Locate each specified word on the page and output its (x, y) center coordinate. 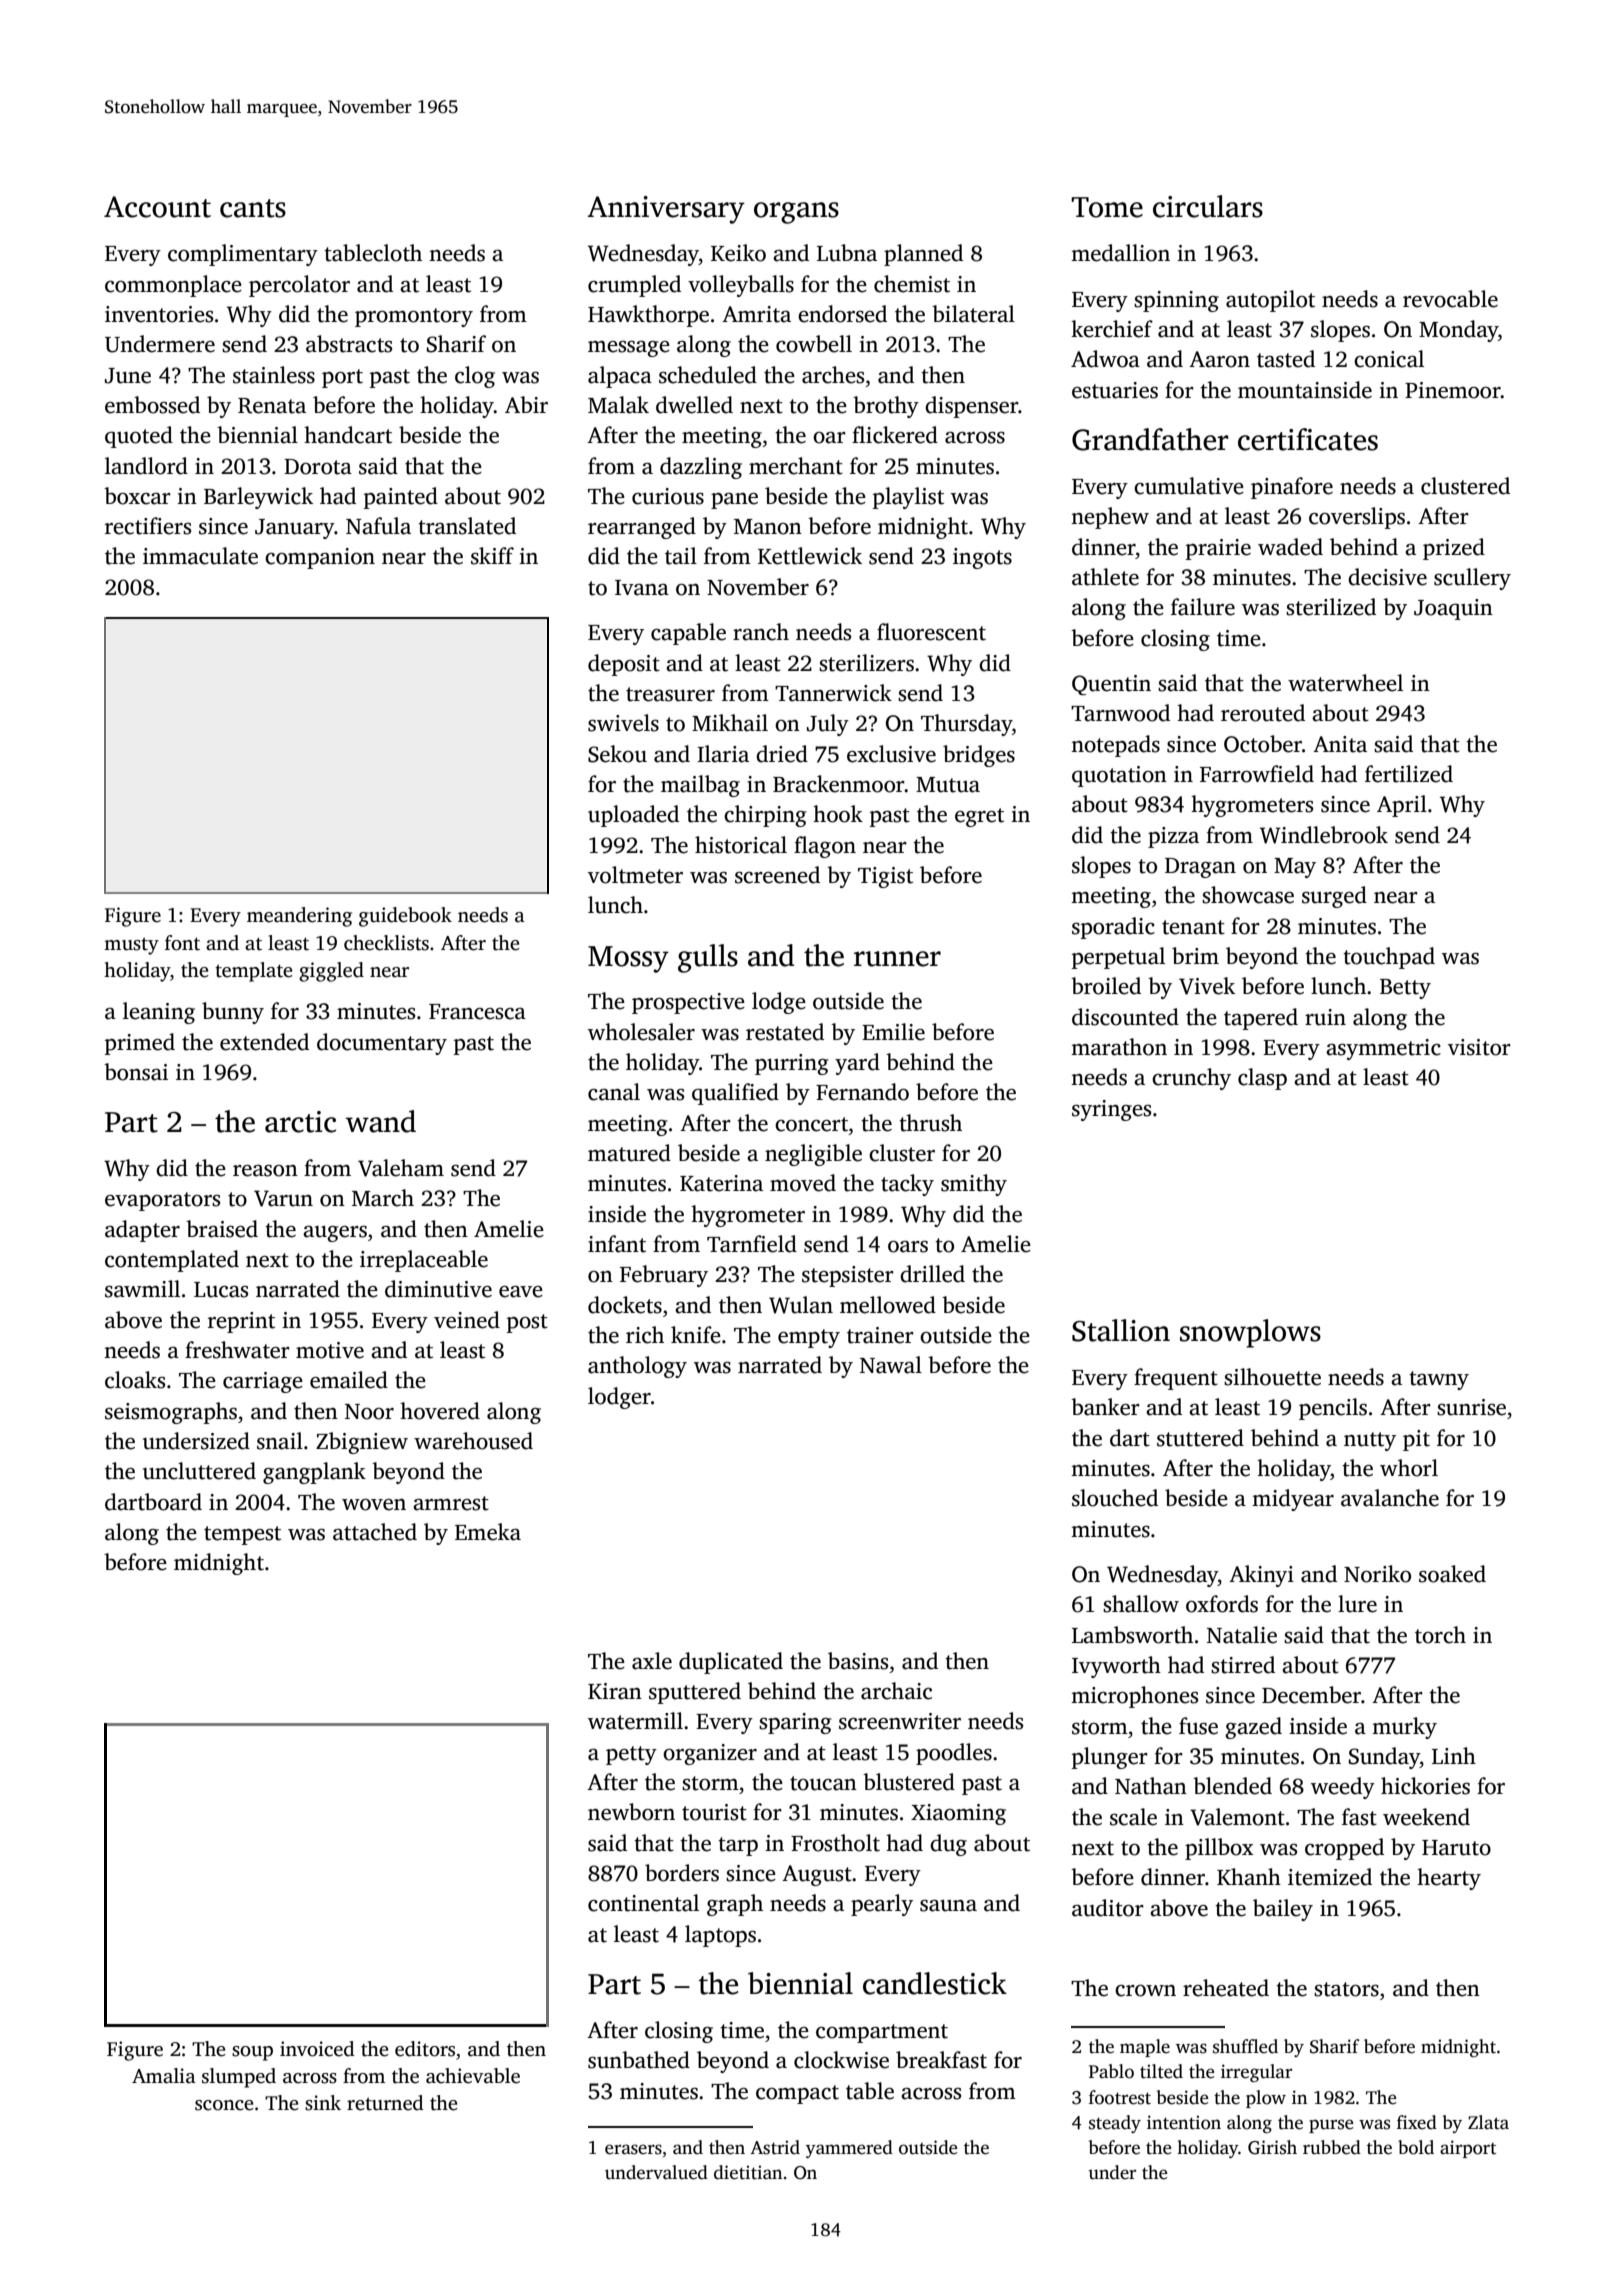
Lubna (847, 253)
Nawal (891, 1365)
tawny (1439, 1380)
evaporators (162, 1201)
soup (252, 2053)
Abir (526, 404)
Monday (1458, 331)
